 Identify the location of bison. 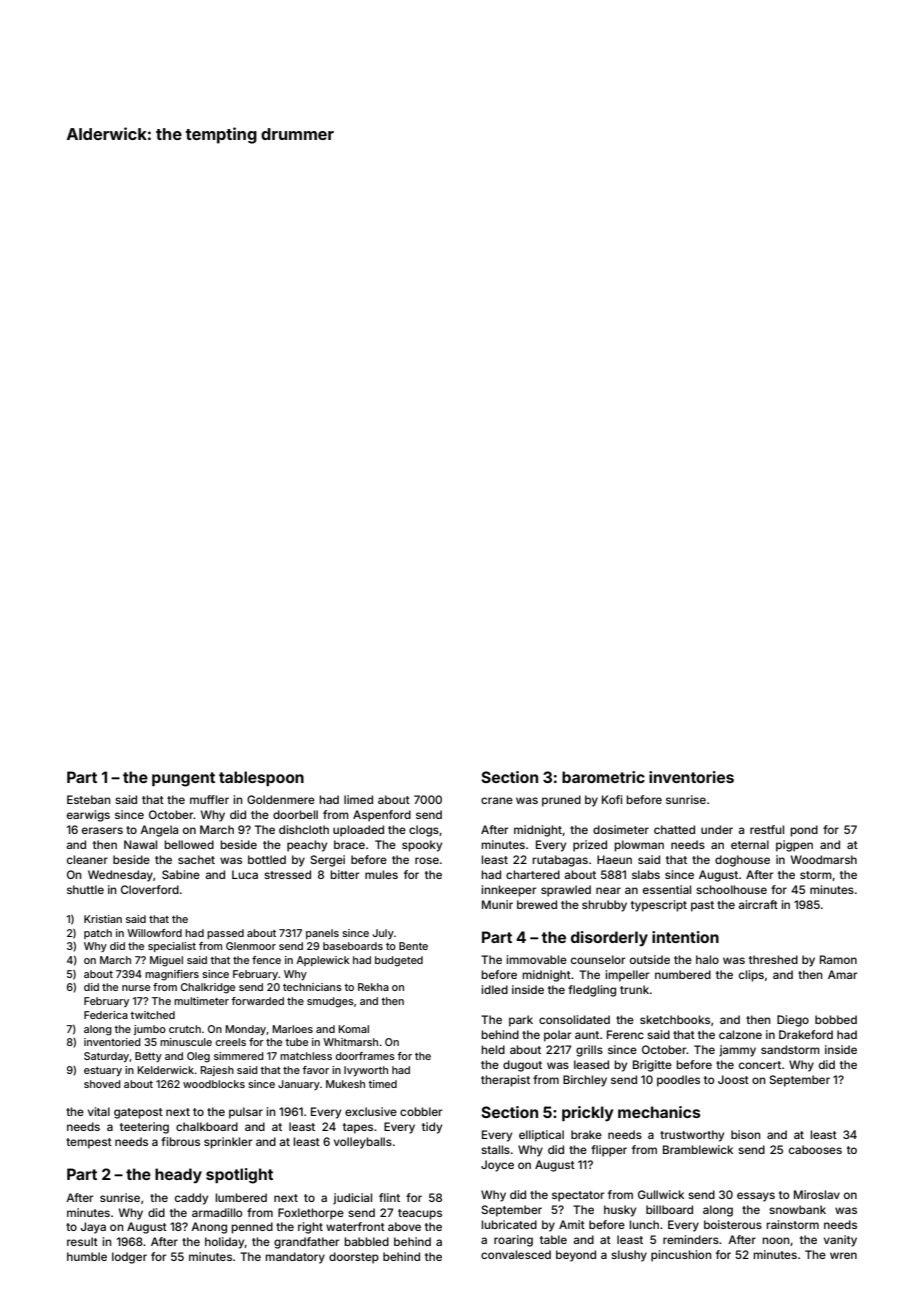
(746, 1134).
